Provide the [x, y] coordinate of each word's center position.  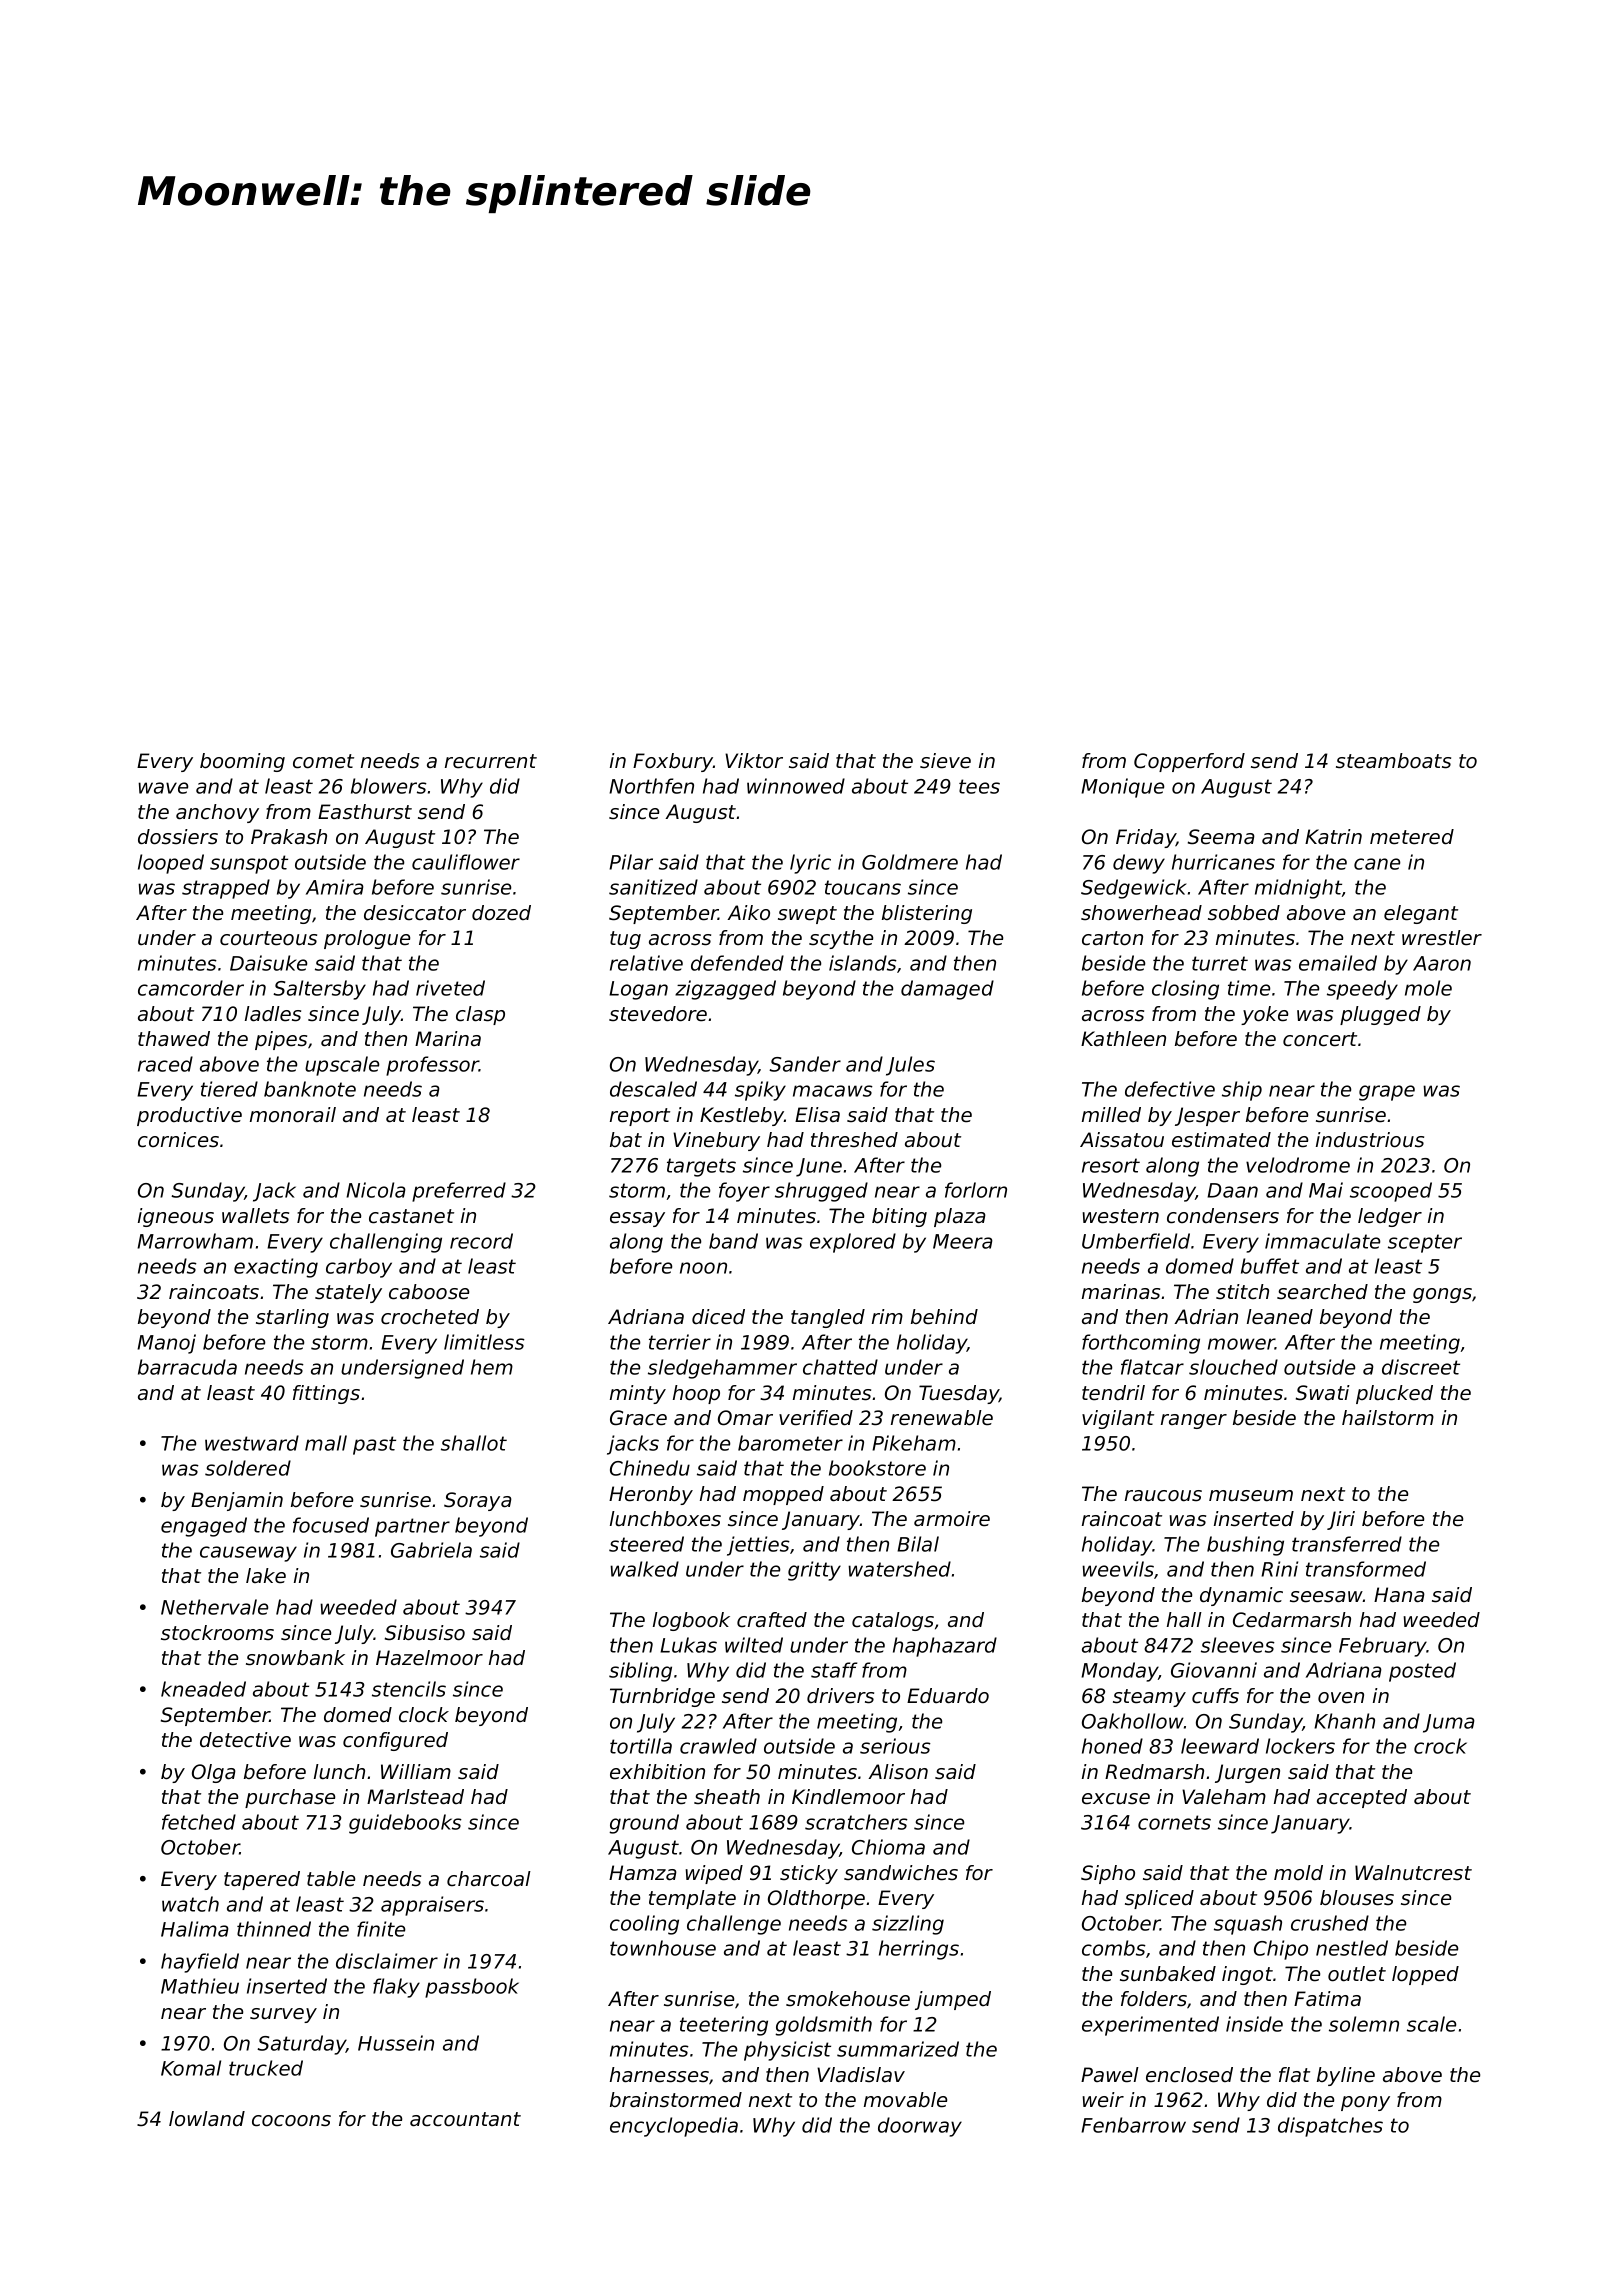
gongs [1442, 1295]
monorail [293, 1115]
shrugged [821, 1192]
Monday [1119, 1672]
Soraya [478, 1501]
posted [1422, 1672]
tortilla [641, 1746]
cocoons [291, 2121]
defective [1170, 1089]
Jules [910, 1066]
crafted [772, 1620]
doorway [920, 2127]
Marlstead [415, 1797]
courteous [268, 938]
